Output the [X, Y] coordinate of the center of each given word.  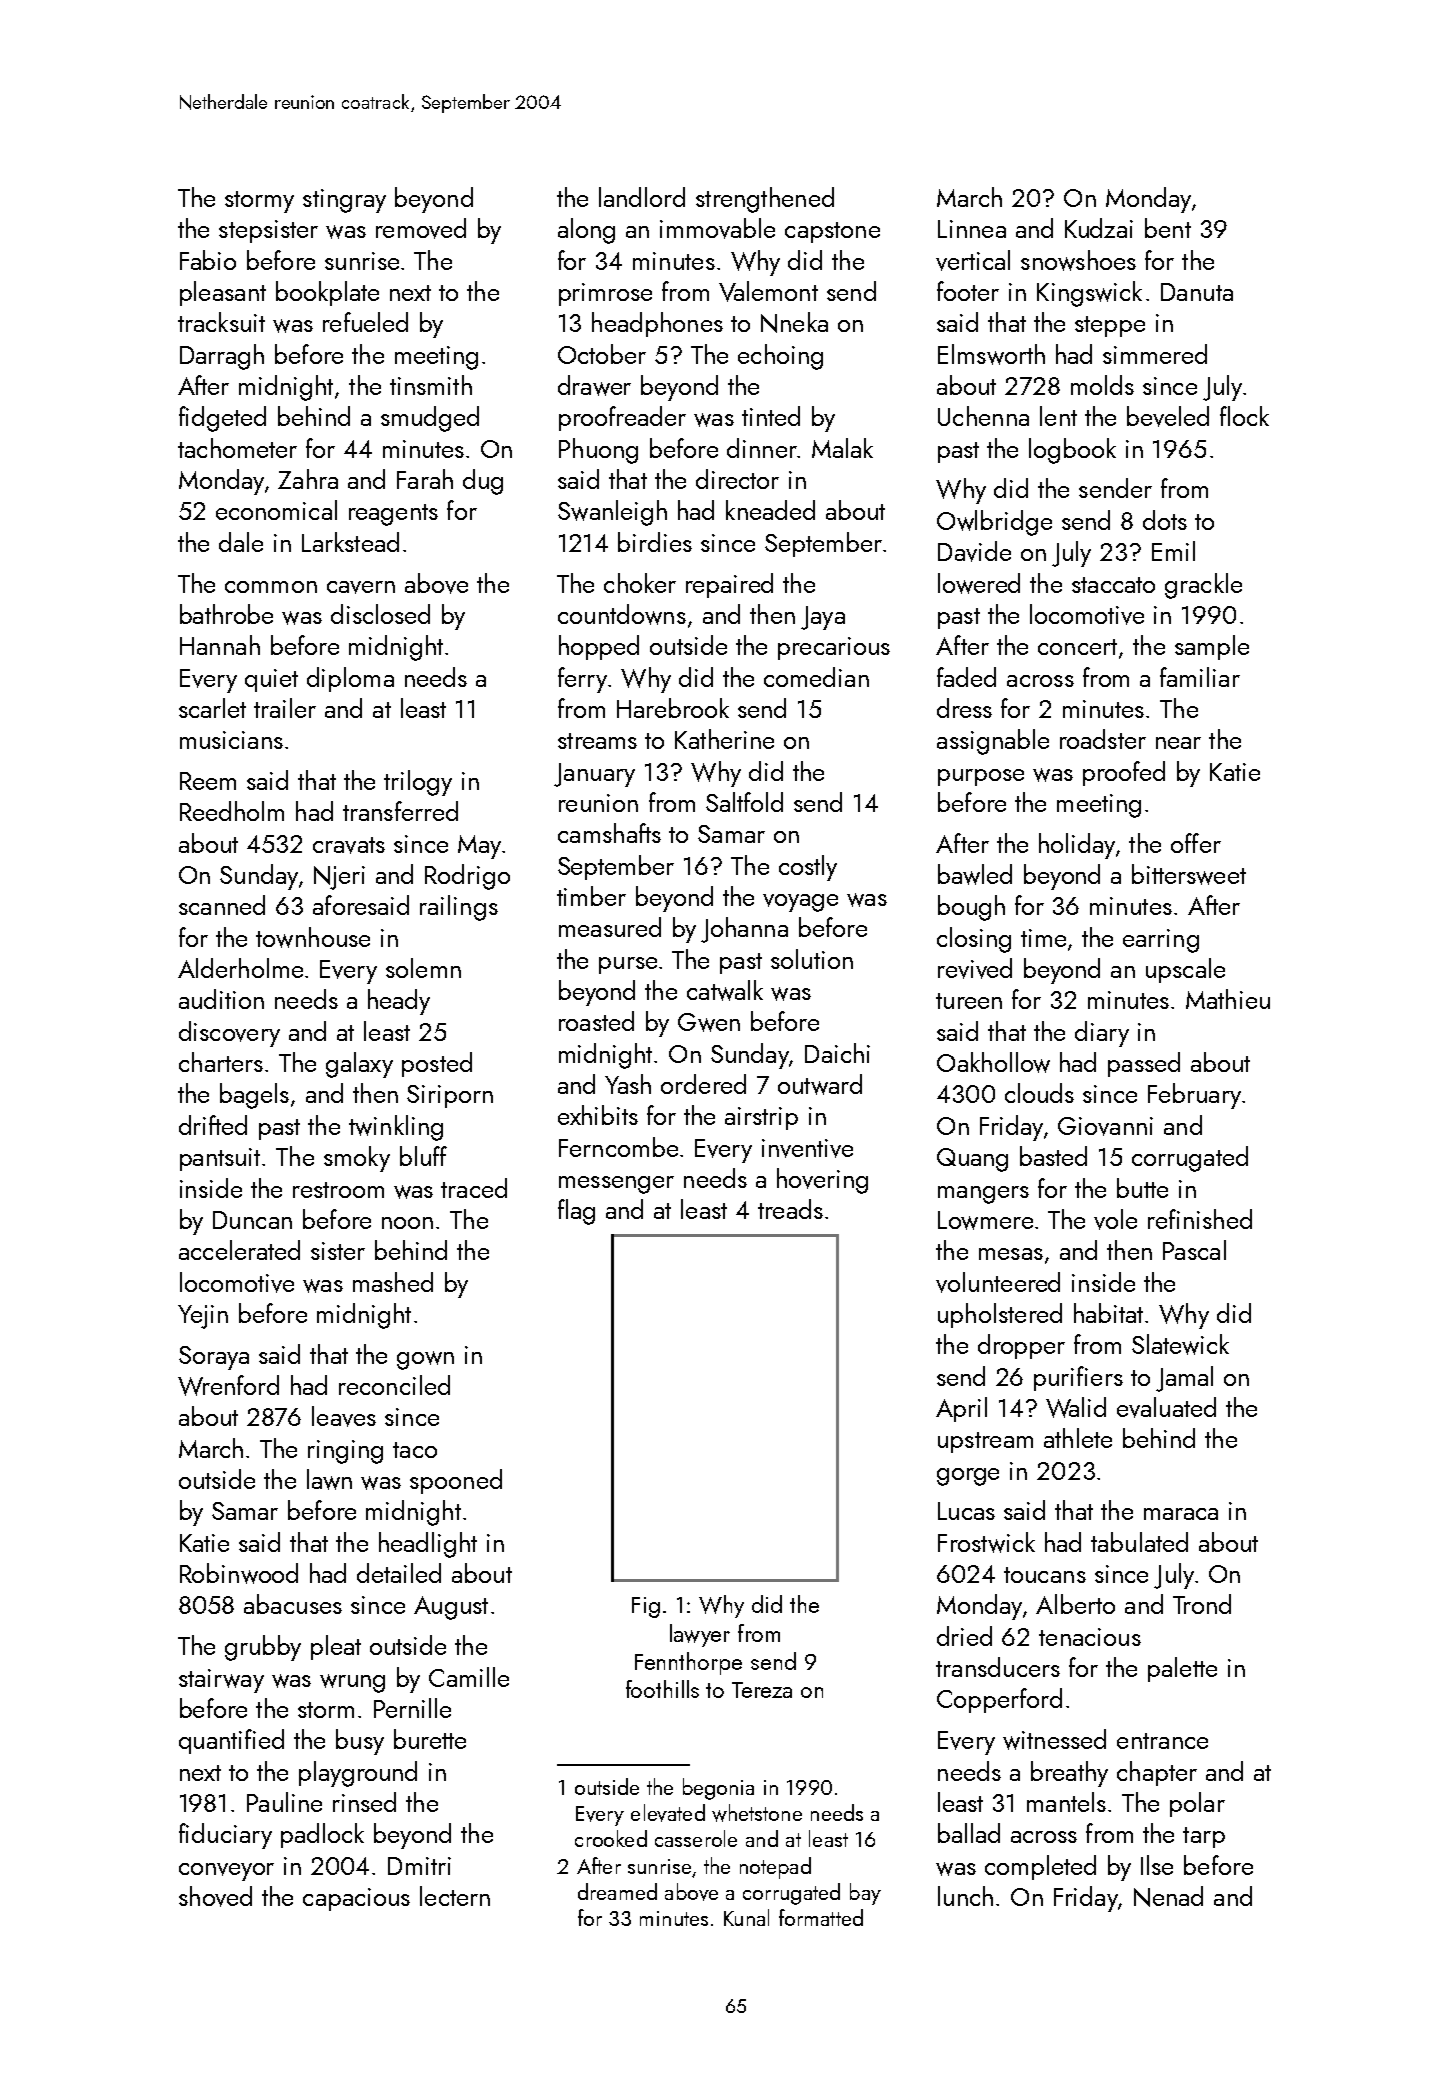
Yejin [203, 1317]
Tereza [762, 1690]
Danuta [1197, 292]
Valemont [768, 291]
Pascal [1194, 1250]
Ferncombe [618, 1147]
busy [360, 1742]
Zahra [308, 479]
